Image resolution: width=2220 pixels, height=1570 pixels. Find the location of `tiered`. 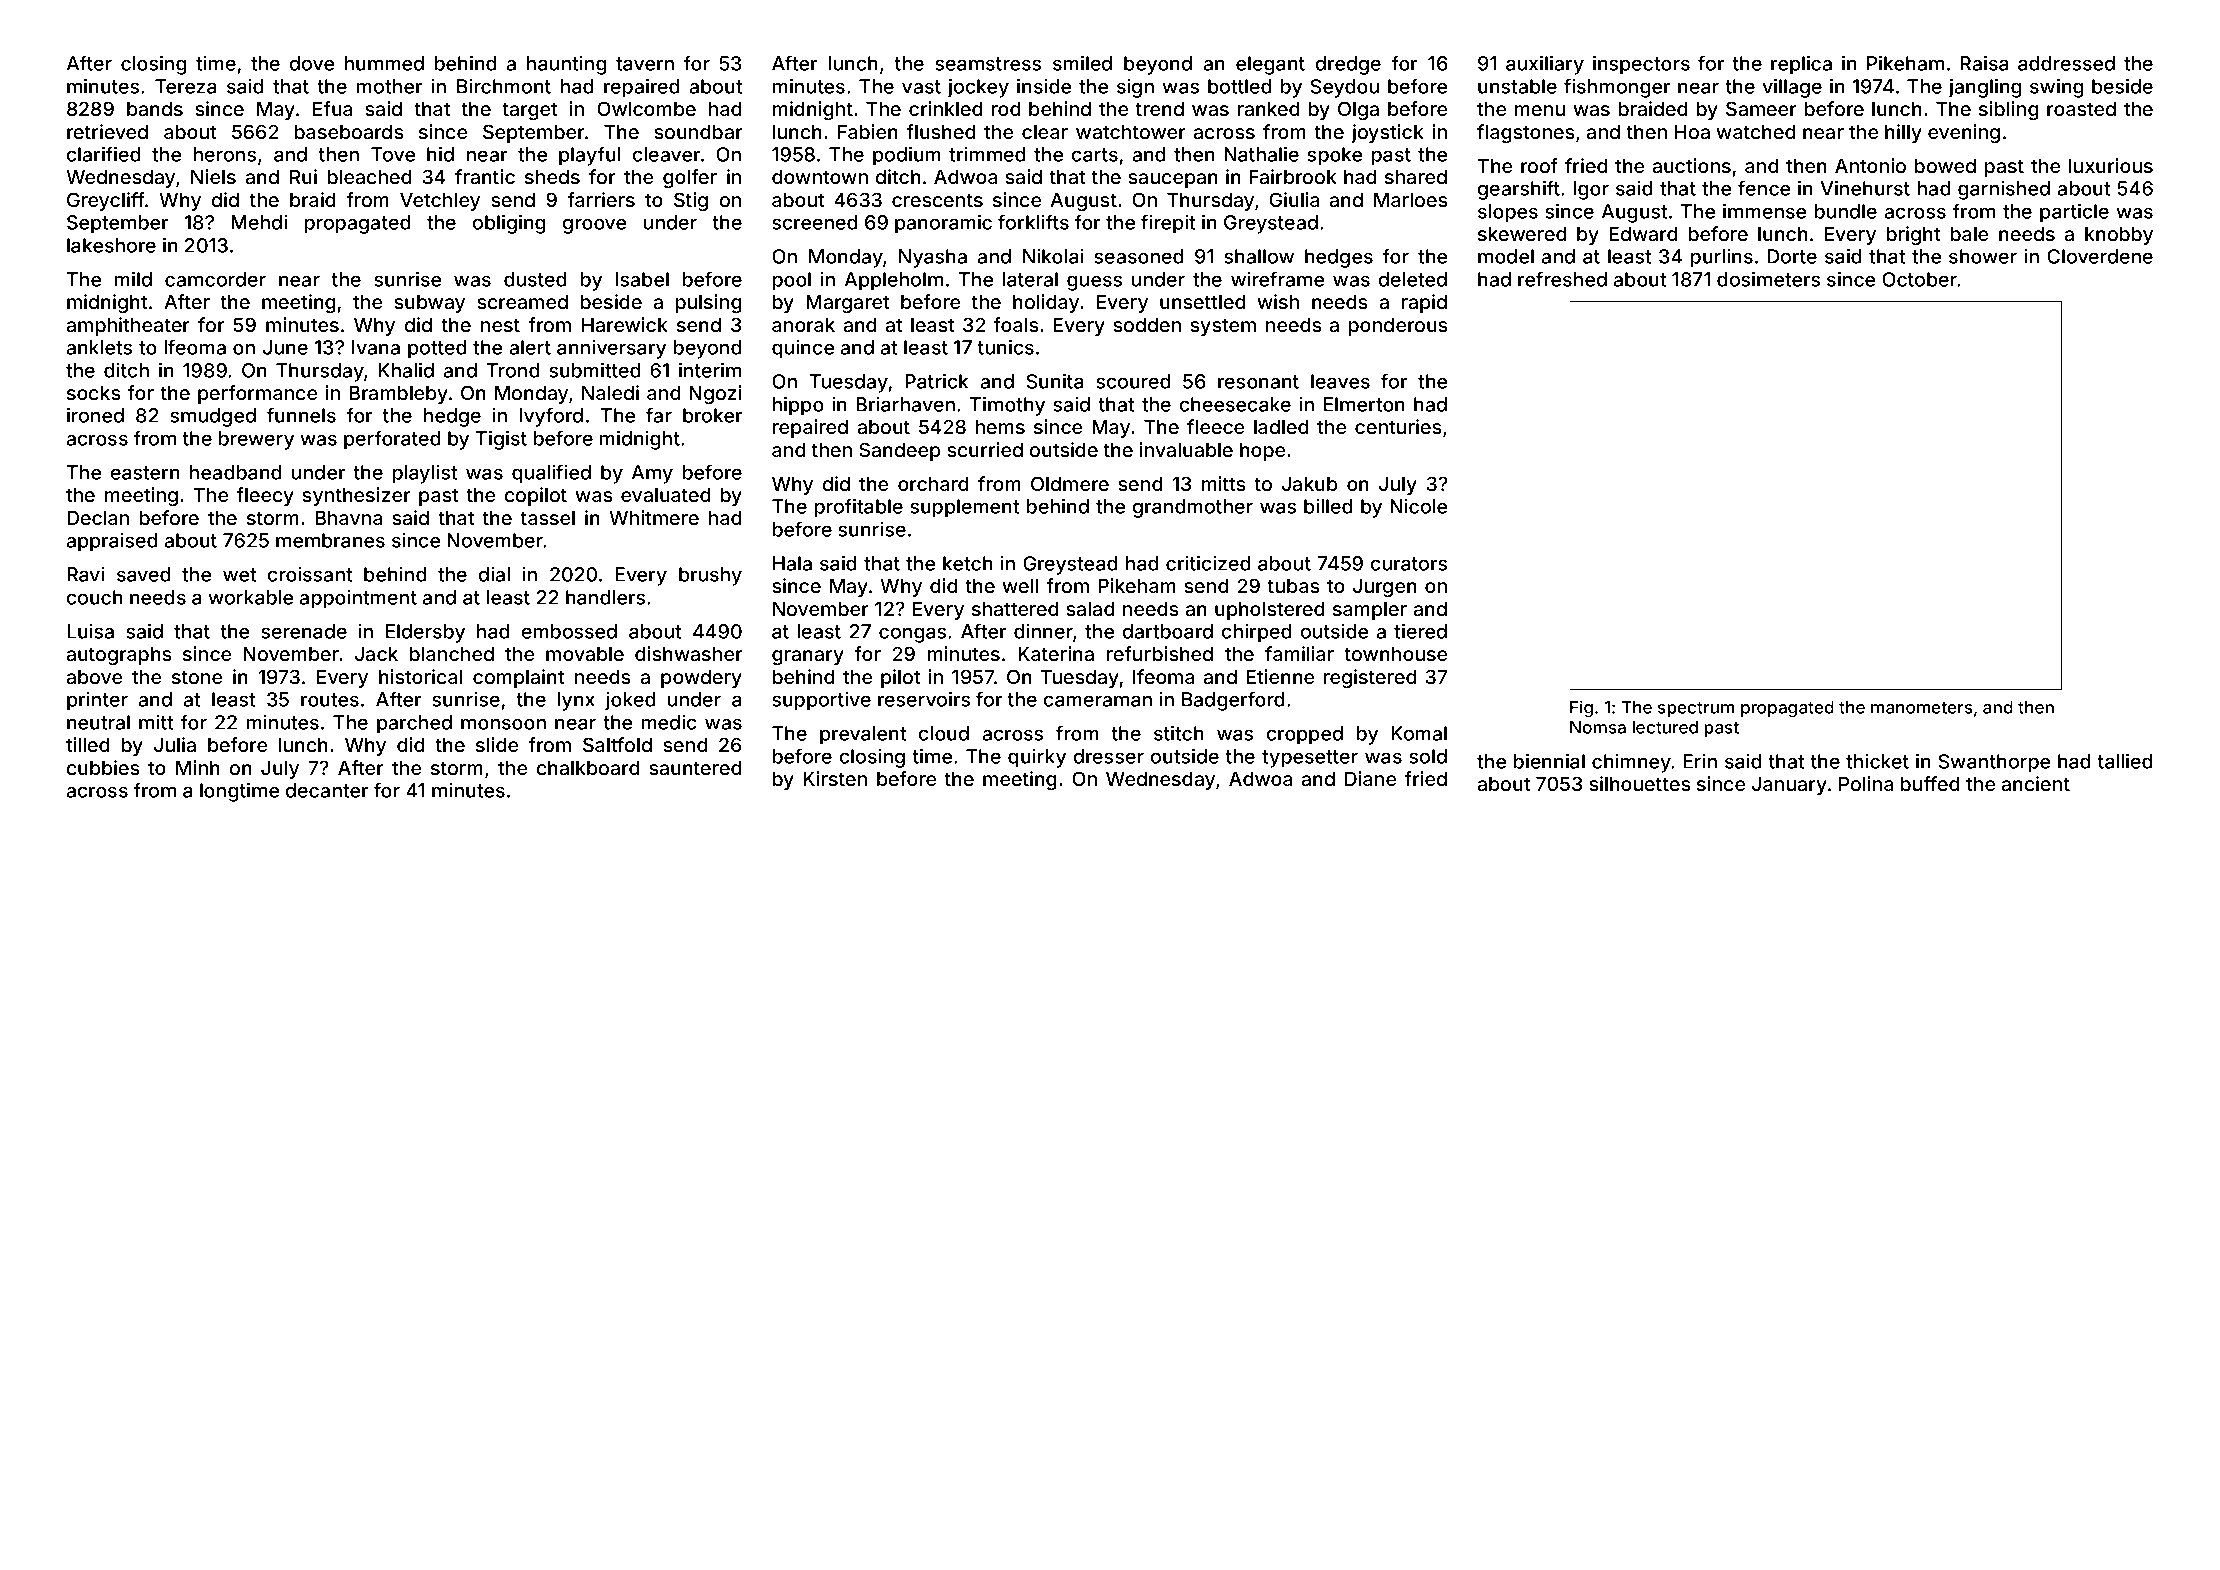

tiered is located at coordinates (1420, 631).
